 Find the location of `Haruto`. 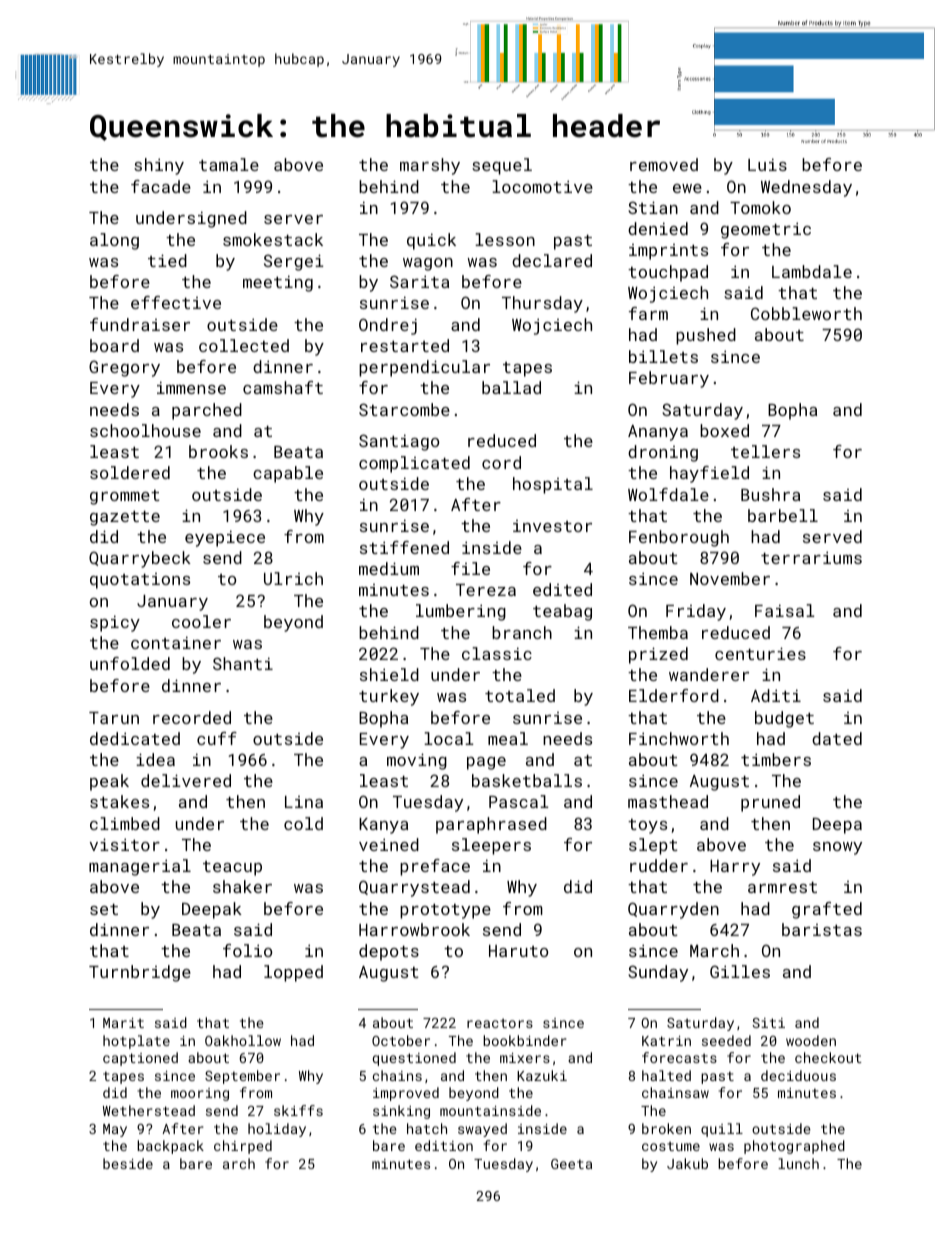

Haruto is located at coordinates (518, 951).
